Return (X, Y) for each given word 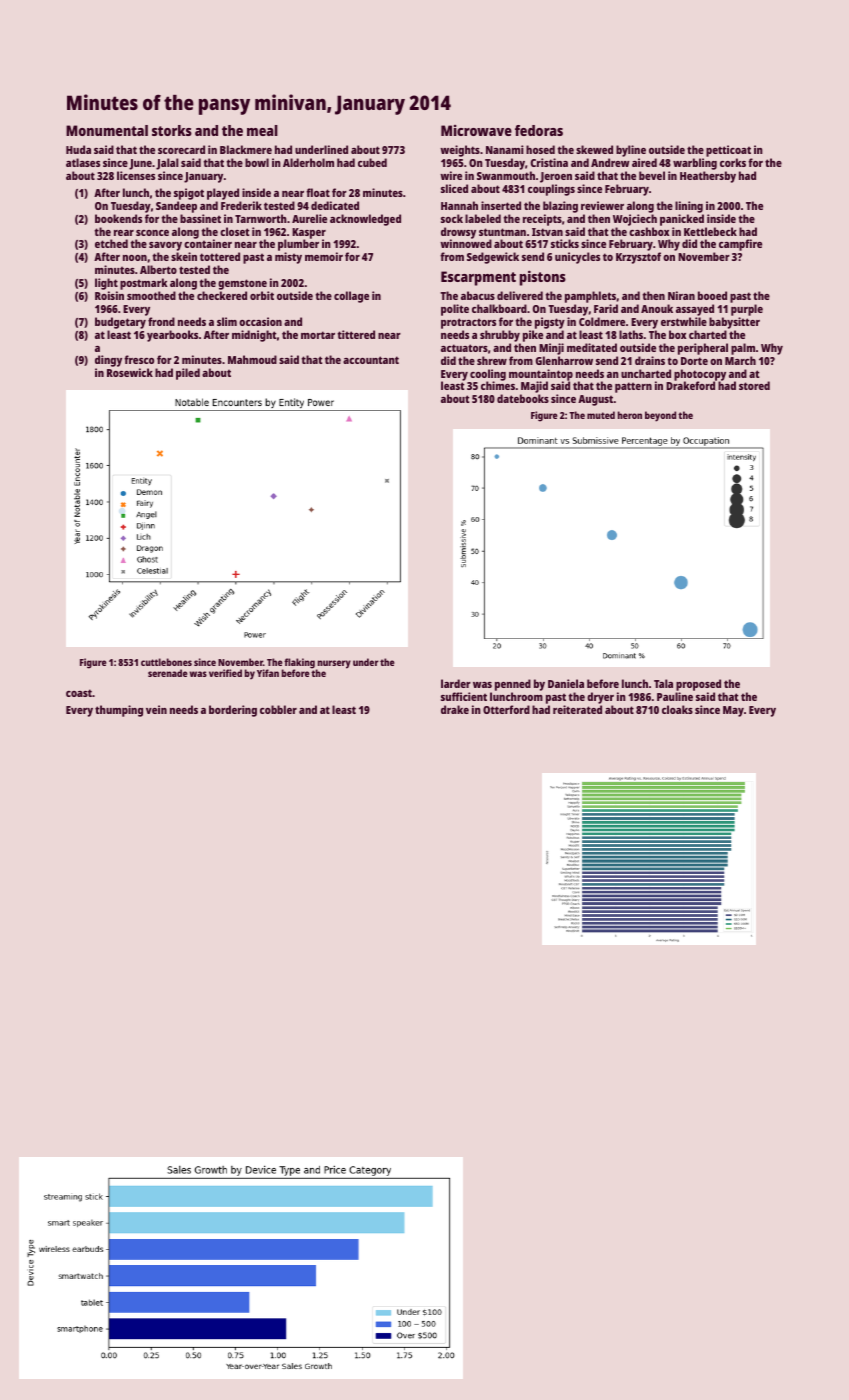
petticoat (728, 151)
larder (456, 683)
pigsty (550, 323)
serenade (167, 673)
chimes (498, 385)
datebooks (523, 398)
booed (712, 295)
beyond (660, 416)
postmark (144, 284)
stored (754, 385)
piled (188, 374)
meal (262, 130)
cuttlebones (166, 662)
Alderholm (308, 162)
